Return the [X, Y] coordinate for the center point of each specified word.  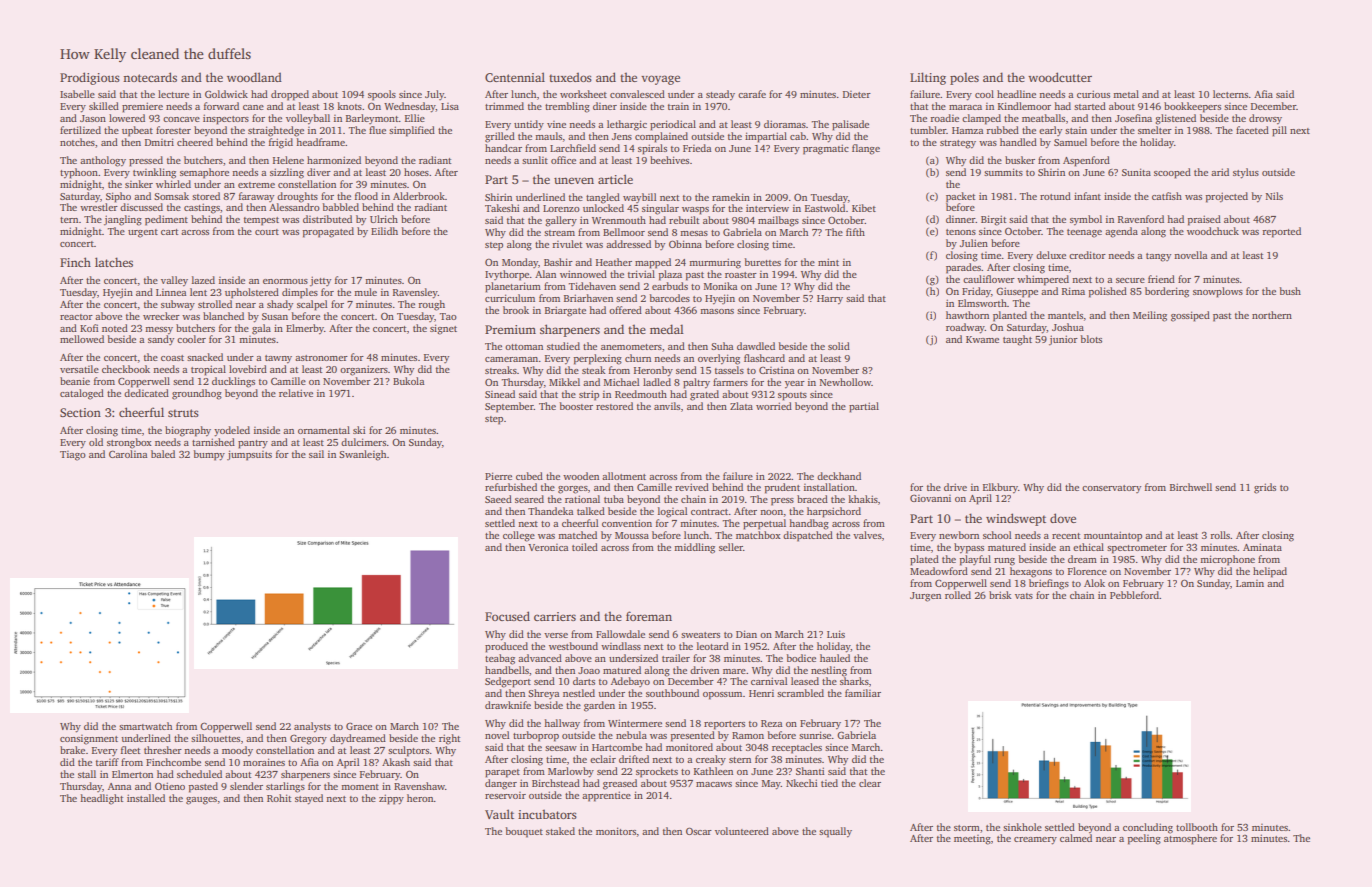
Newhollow [845, 382]
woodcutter [1060, 77]
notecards [150, 77]
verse [556, 635]
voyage [660, 80]
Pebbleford [1135, 595]
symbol [1086, 220]
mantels [1065, 315]
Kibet [864, 208]
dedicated [146, 393]
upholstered [252, 293]
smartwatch [145, 726]
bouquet [524, 832]
